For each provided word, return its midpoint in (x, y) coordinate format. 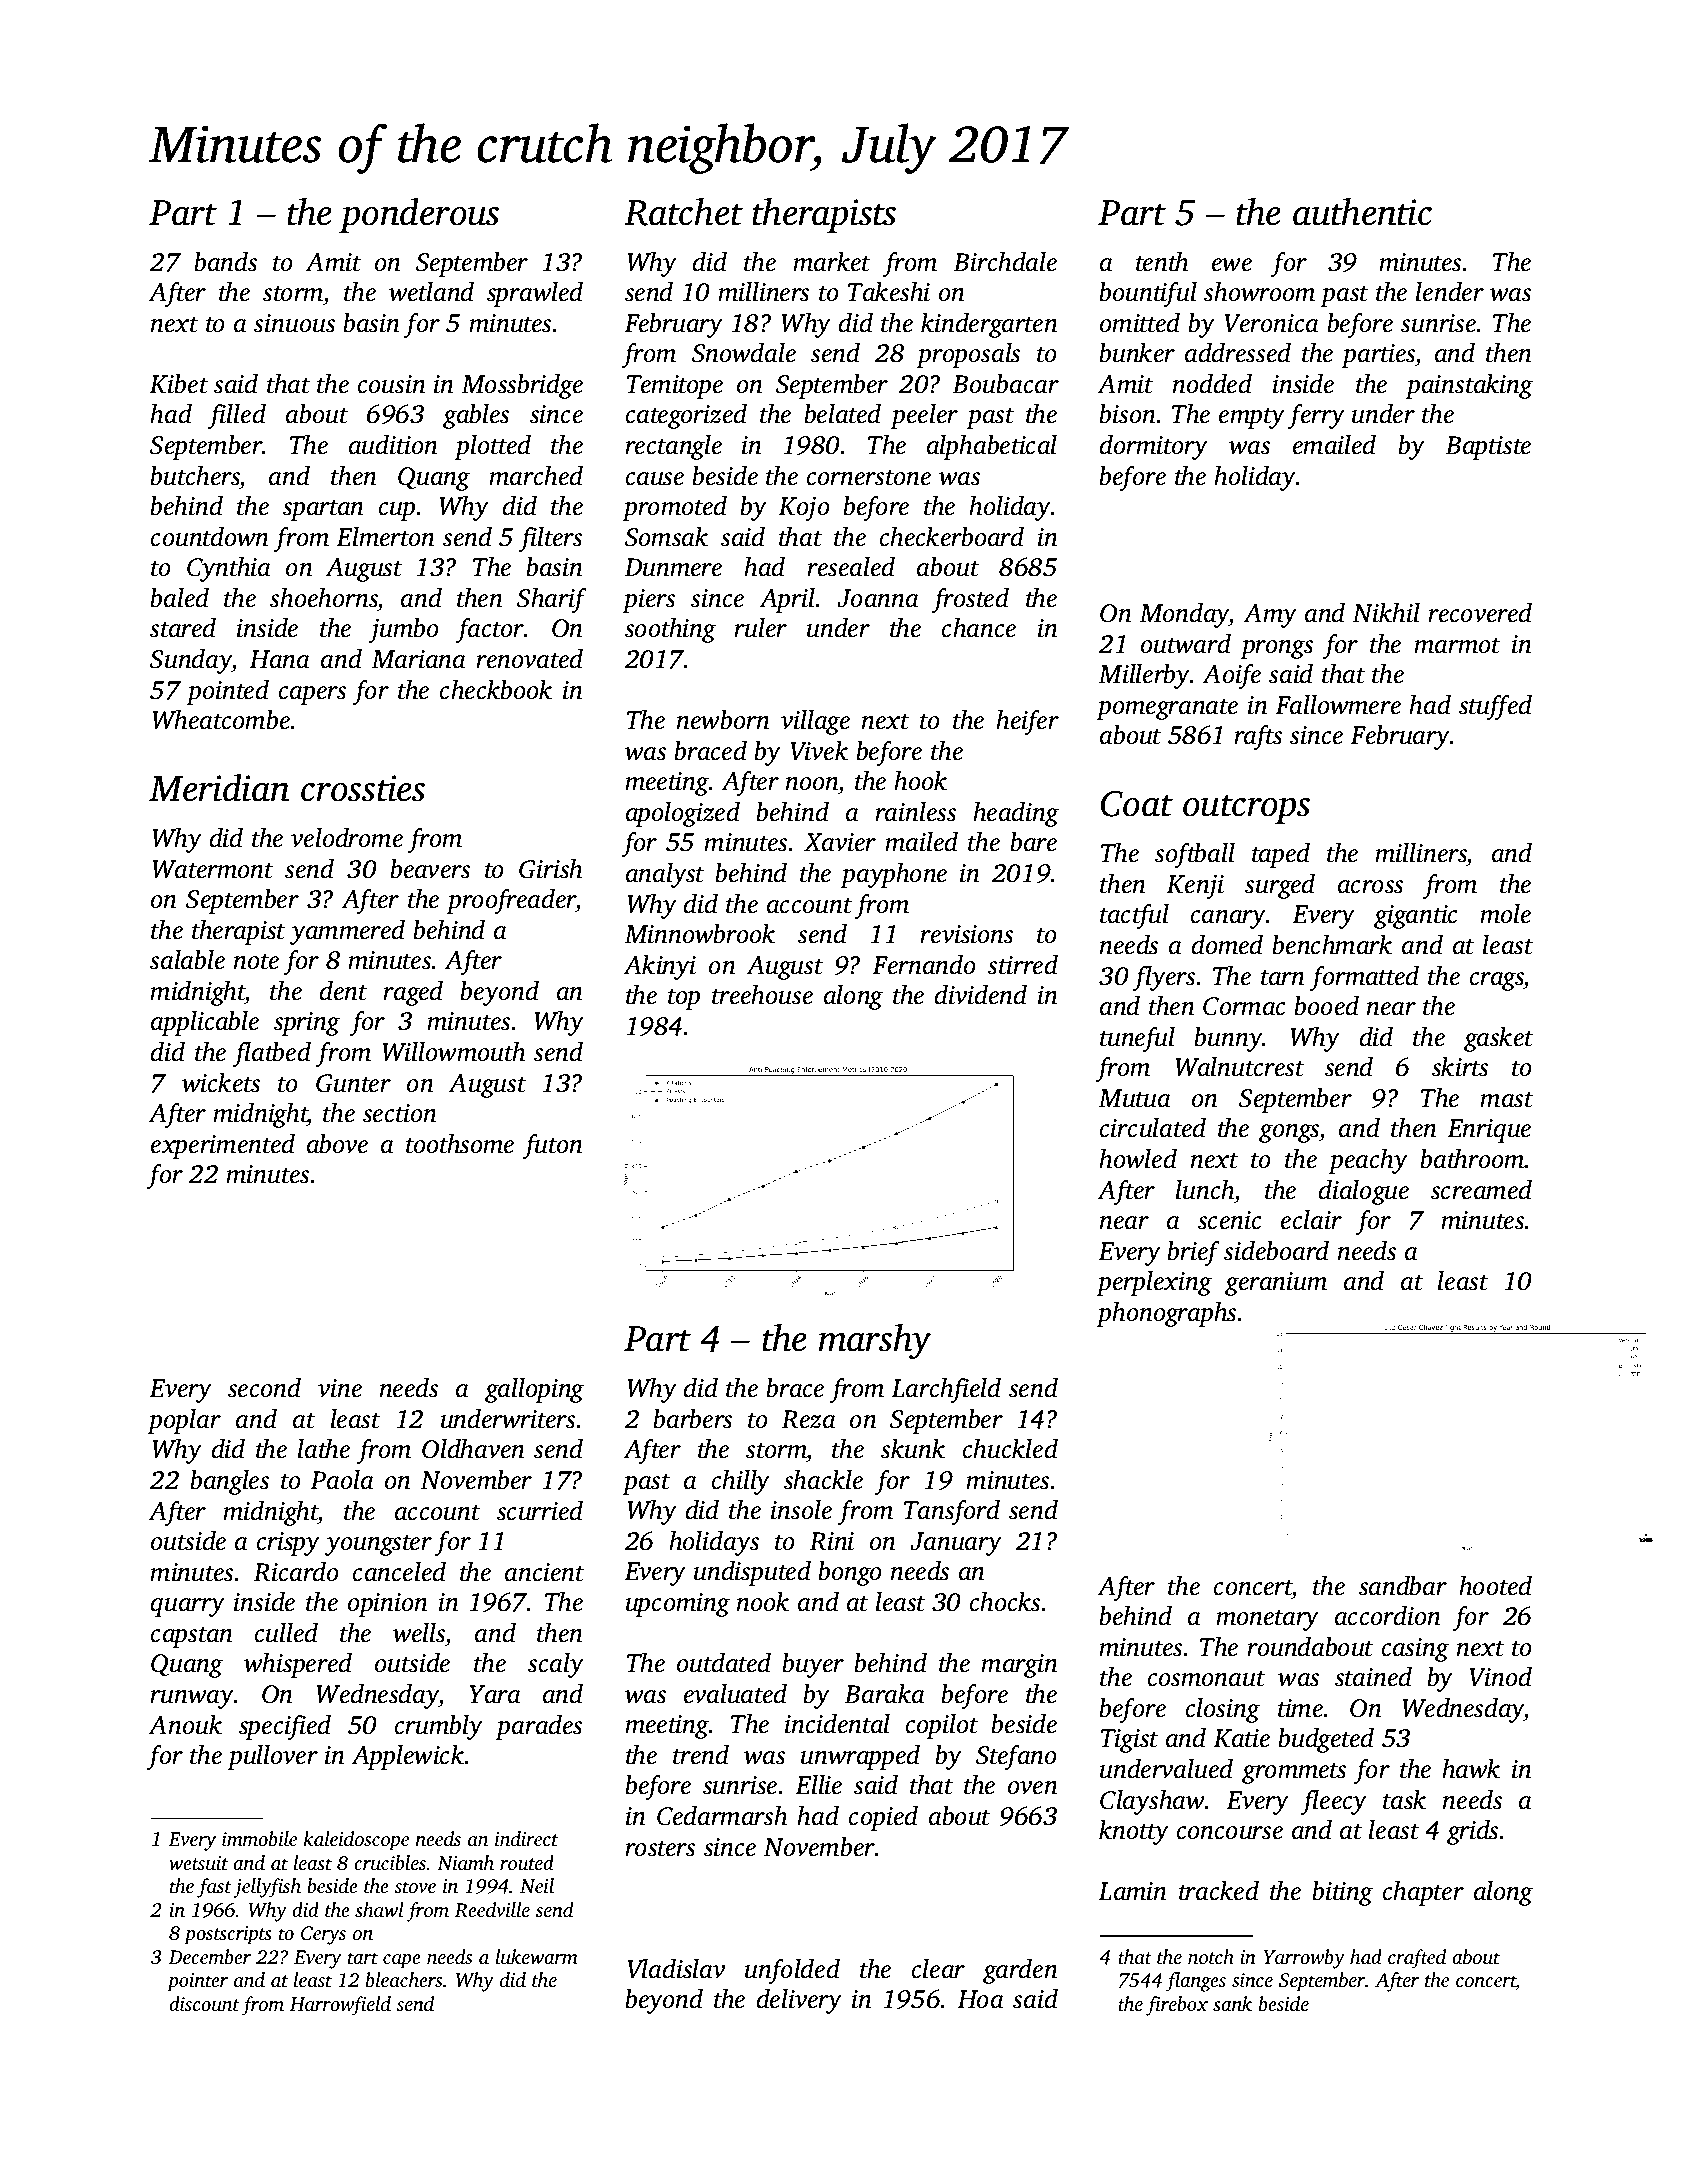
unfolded (792, 1971)
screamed (1481, 1190)
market (831, 262)
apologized (683, 814)
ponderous (419, 215)
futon (552, 1146)
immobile (259, 1838)
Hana (279, 659)
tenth (1162, 262)
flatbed (271, 1054)
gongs (1289, 1133)
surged (1280, 886)
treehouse (762, 995)
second (264, 1388)
